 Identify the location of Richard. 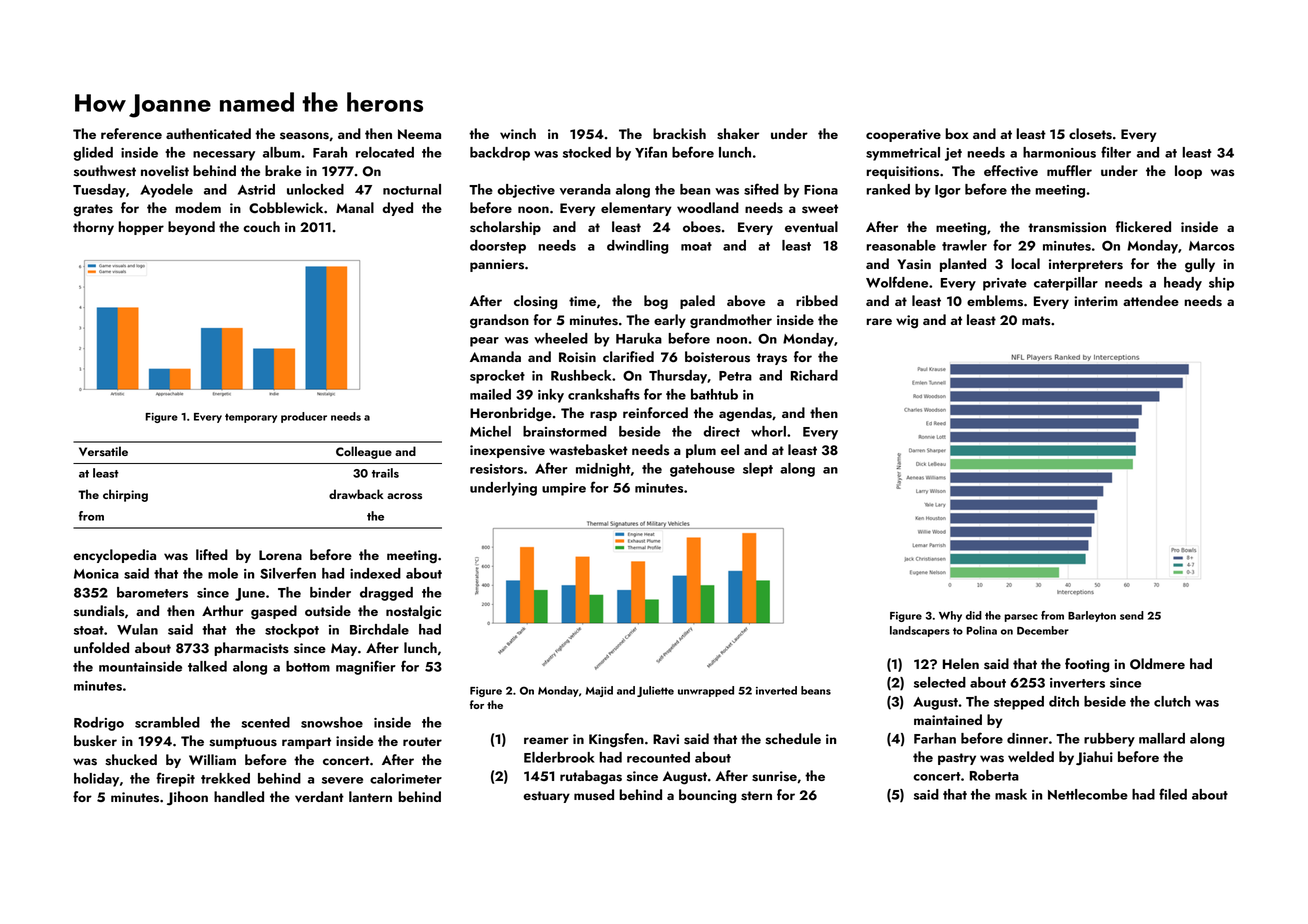
(814, 375).
